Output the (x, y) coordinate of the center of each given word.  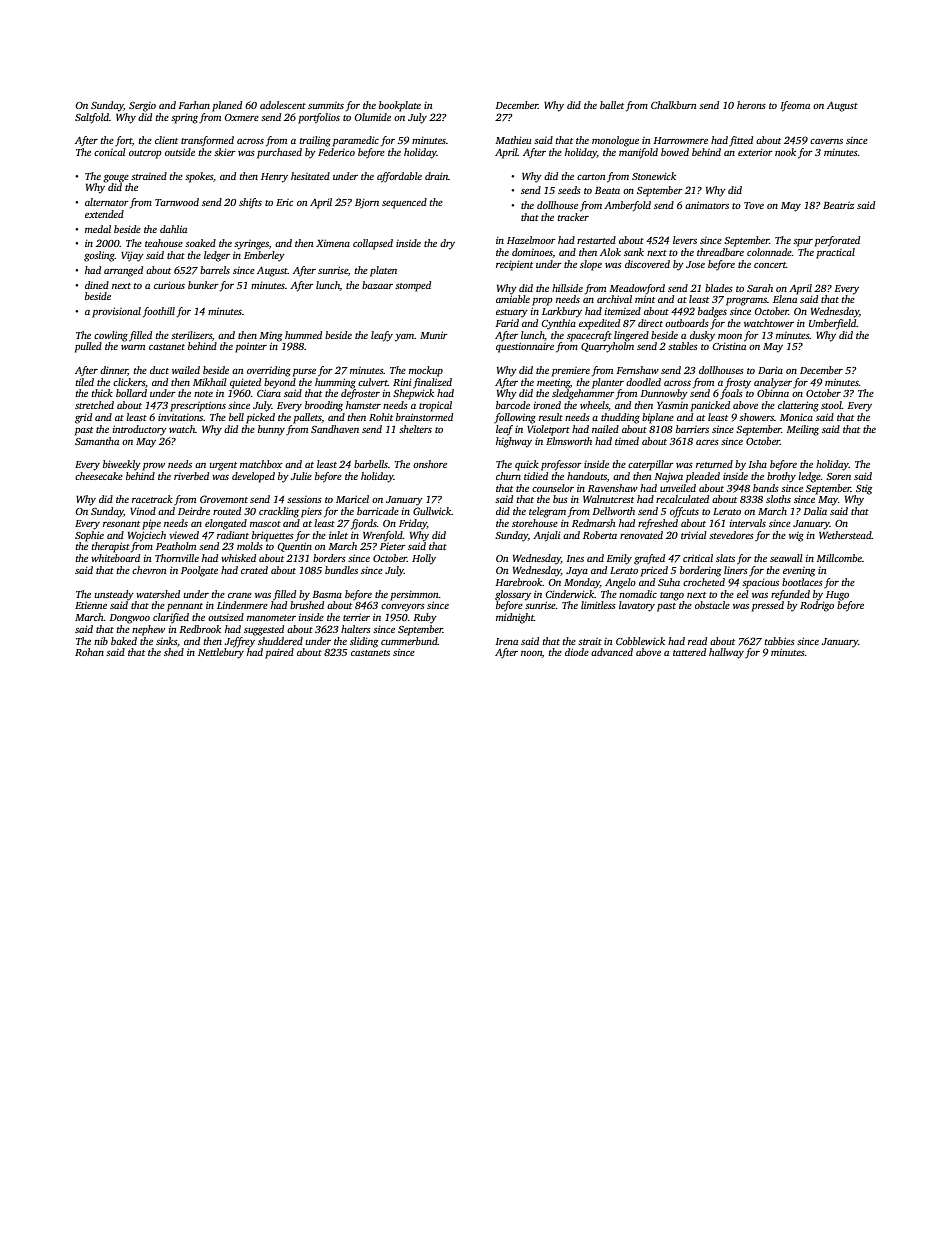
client (166, 140)
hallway (726, 653)
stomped (413, 286)
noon (531, 653)
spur (803, 243)
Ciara (269, 393)
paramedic (356, 141)
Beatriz (838, 205)
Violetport (548, 430)
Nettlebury (221, 653)
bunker (203, 285)
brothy (781, 477)
